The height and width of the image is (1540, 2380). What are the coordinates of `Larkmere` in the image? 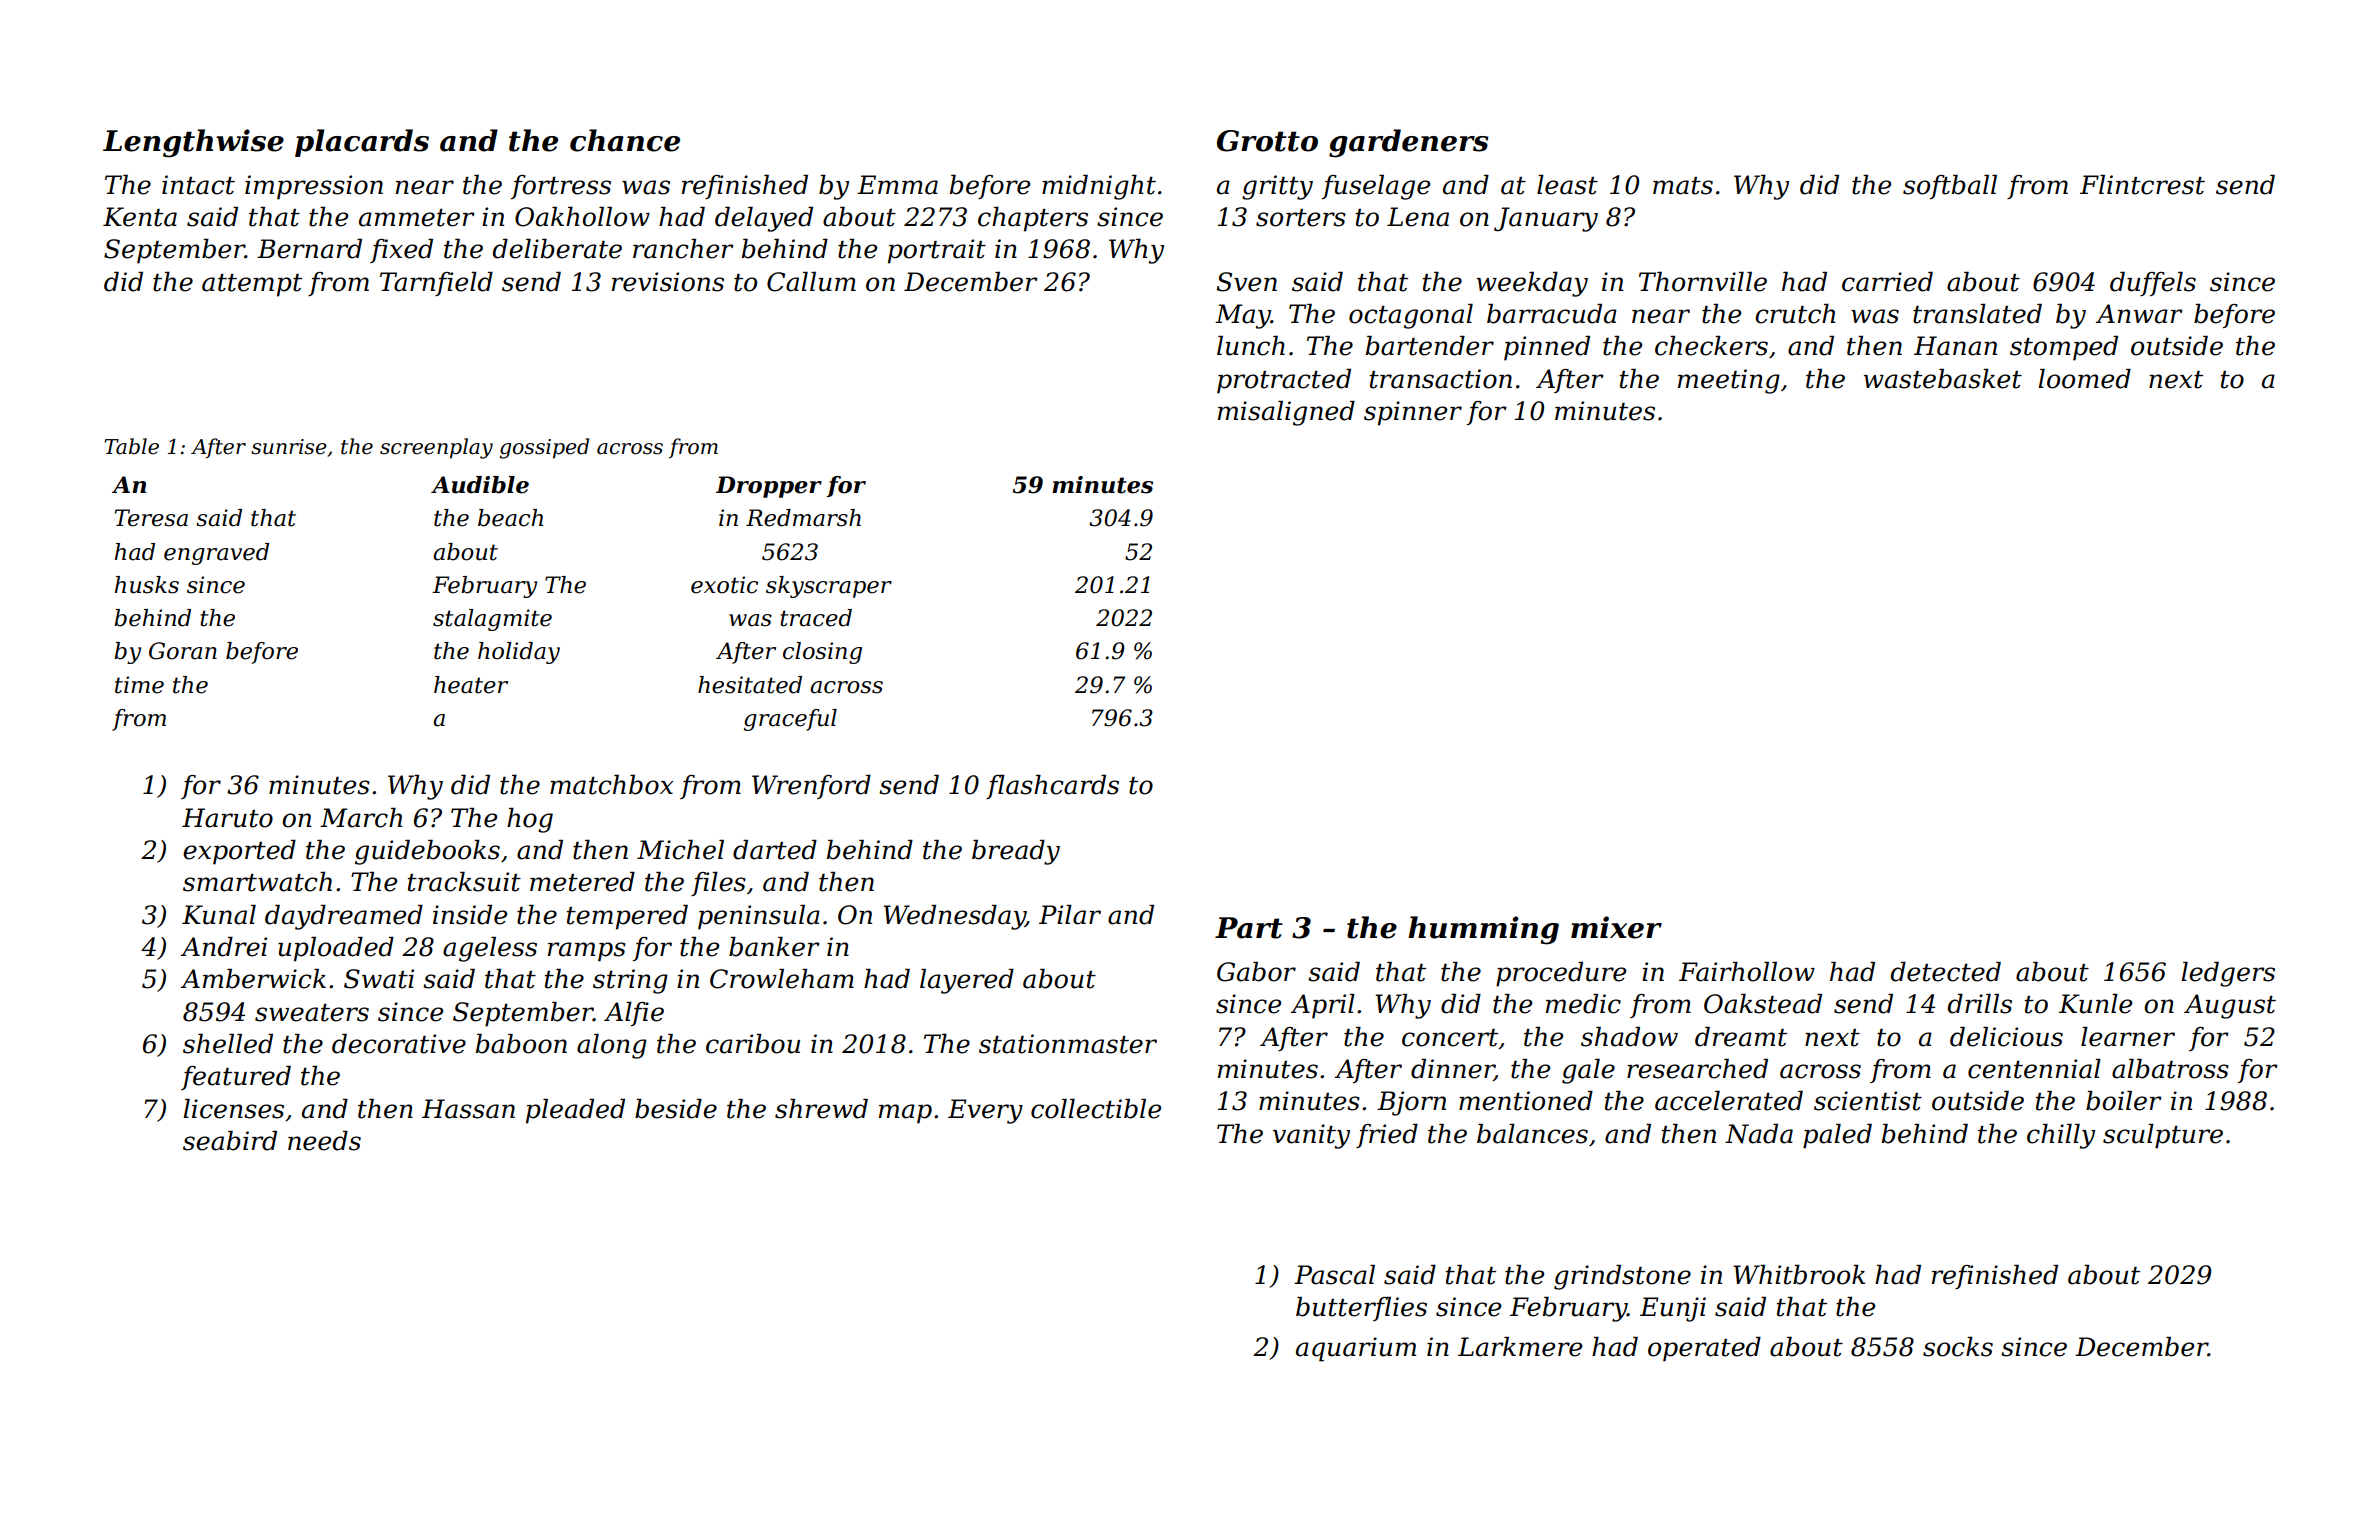 It's located at (1520, 1347).
